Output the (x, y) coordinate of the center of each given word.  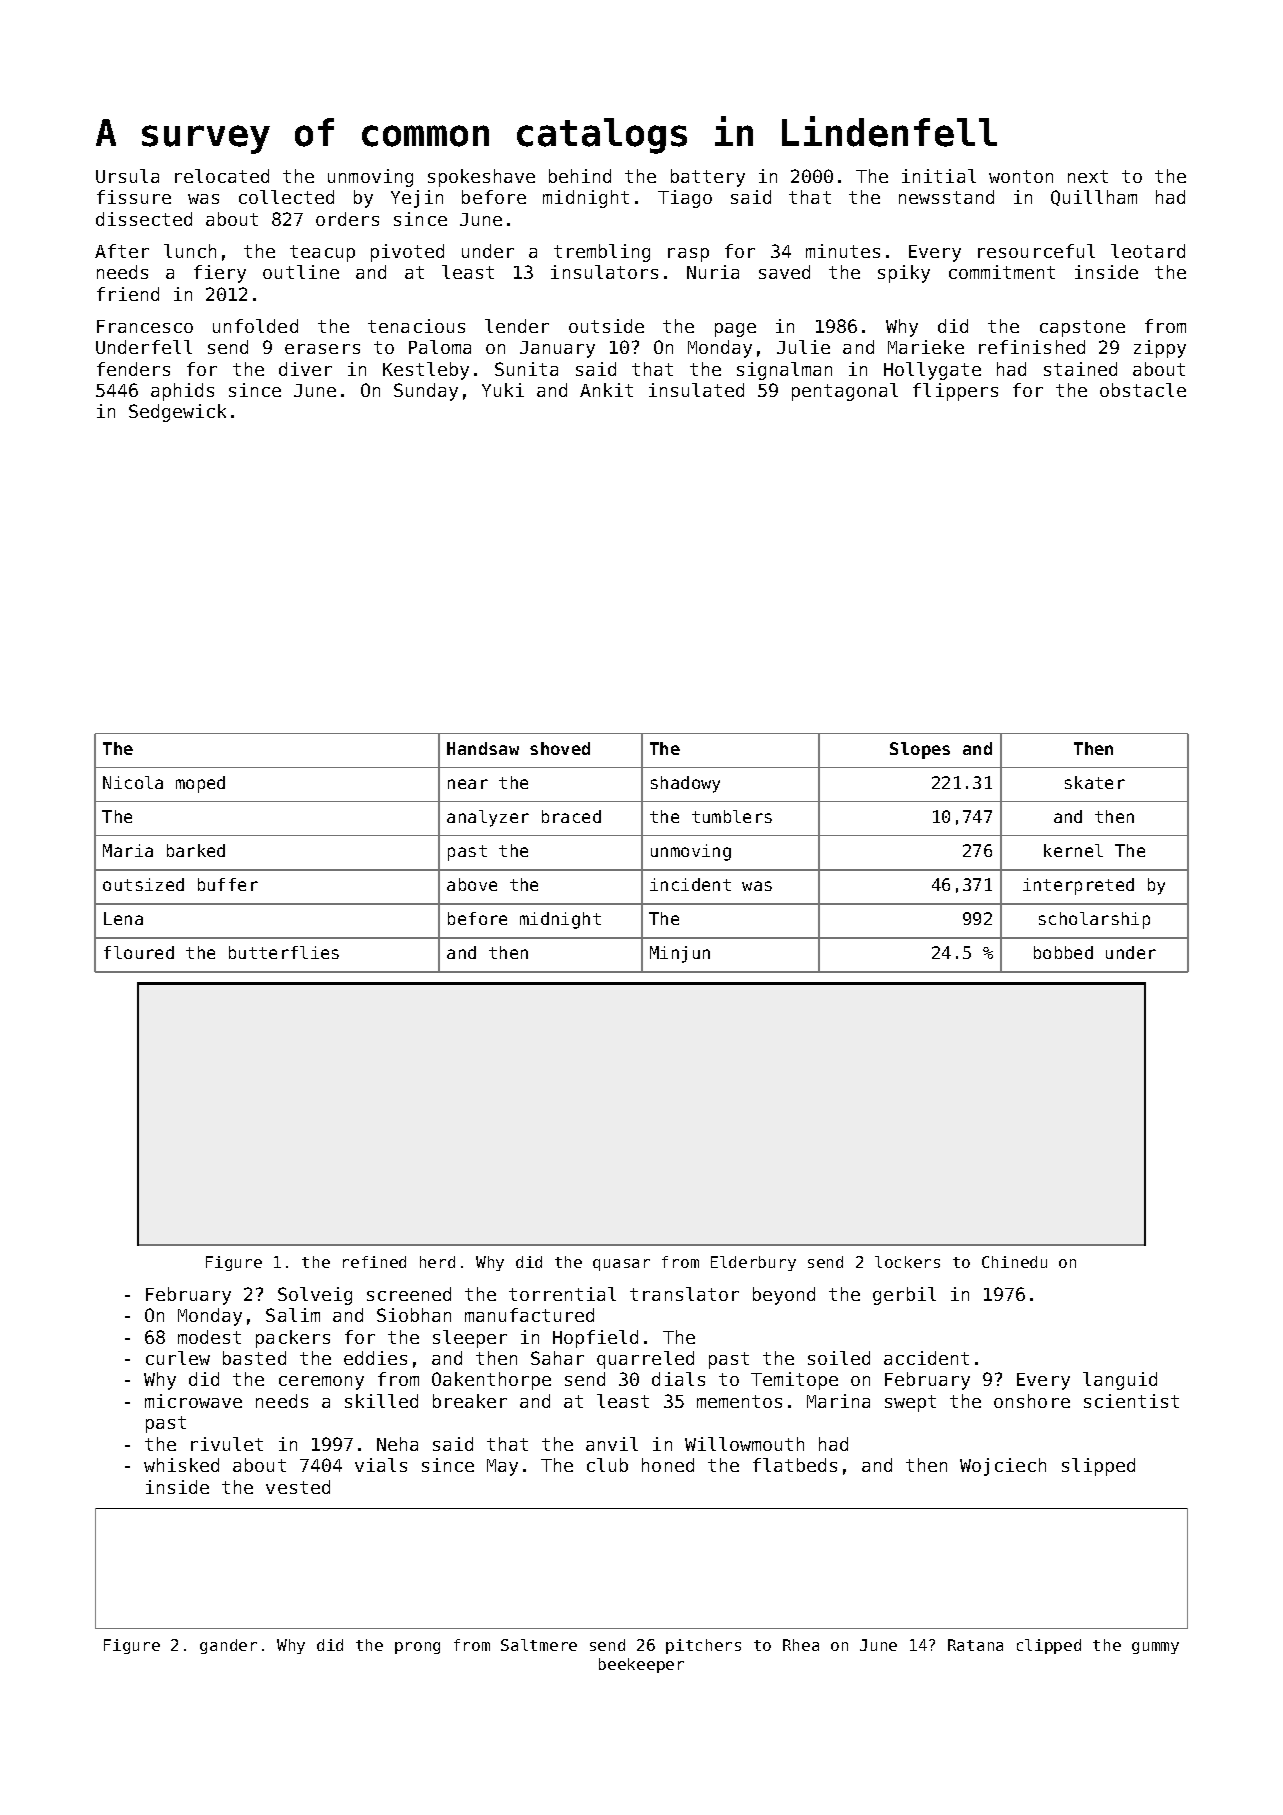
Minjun (680, 954)
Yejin (417, 199)
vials (381, 1465)
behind (580, 176)
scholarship (1094, 920)
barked (196, 850)
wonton (1021, 176)
